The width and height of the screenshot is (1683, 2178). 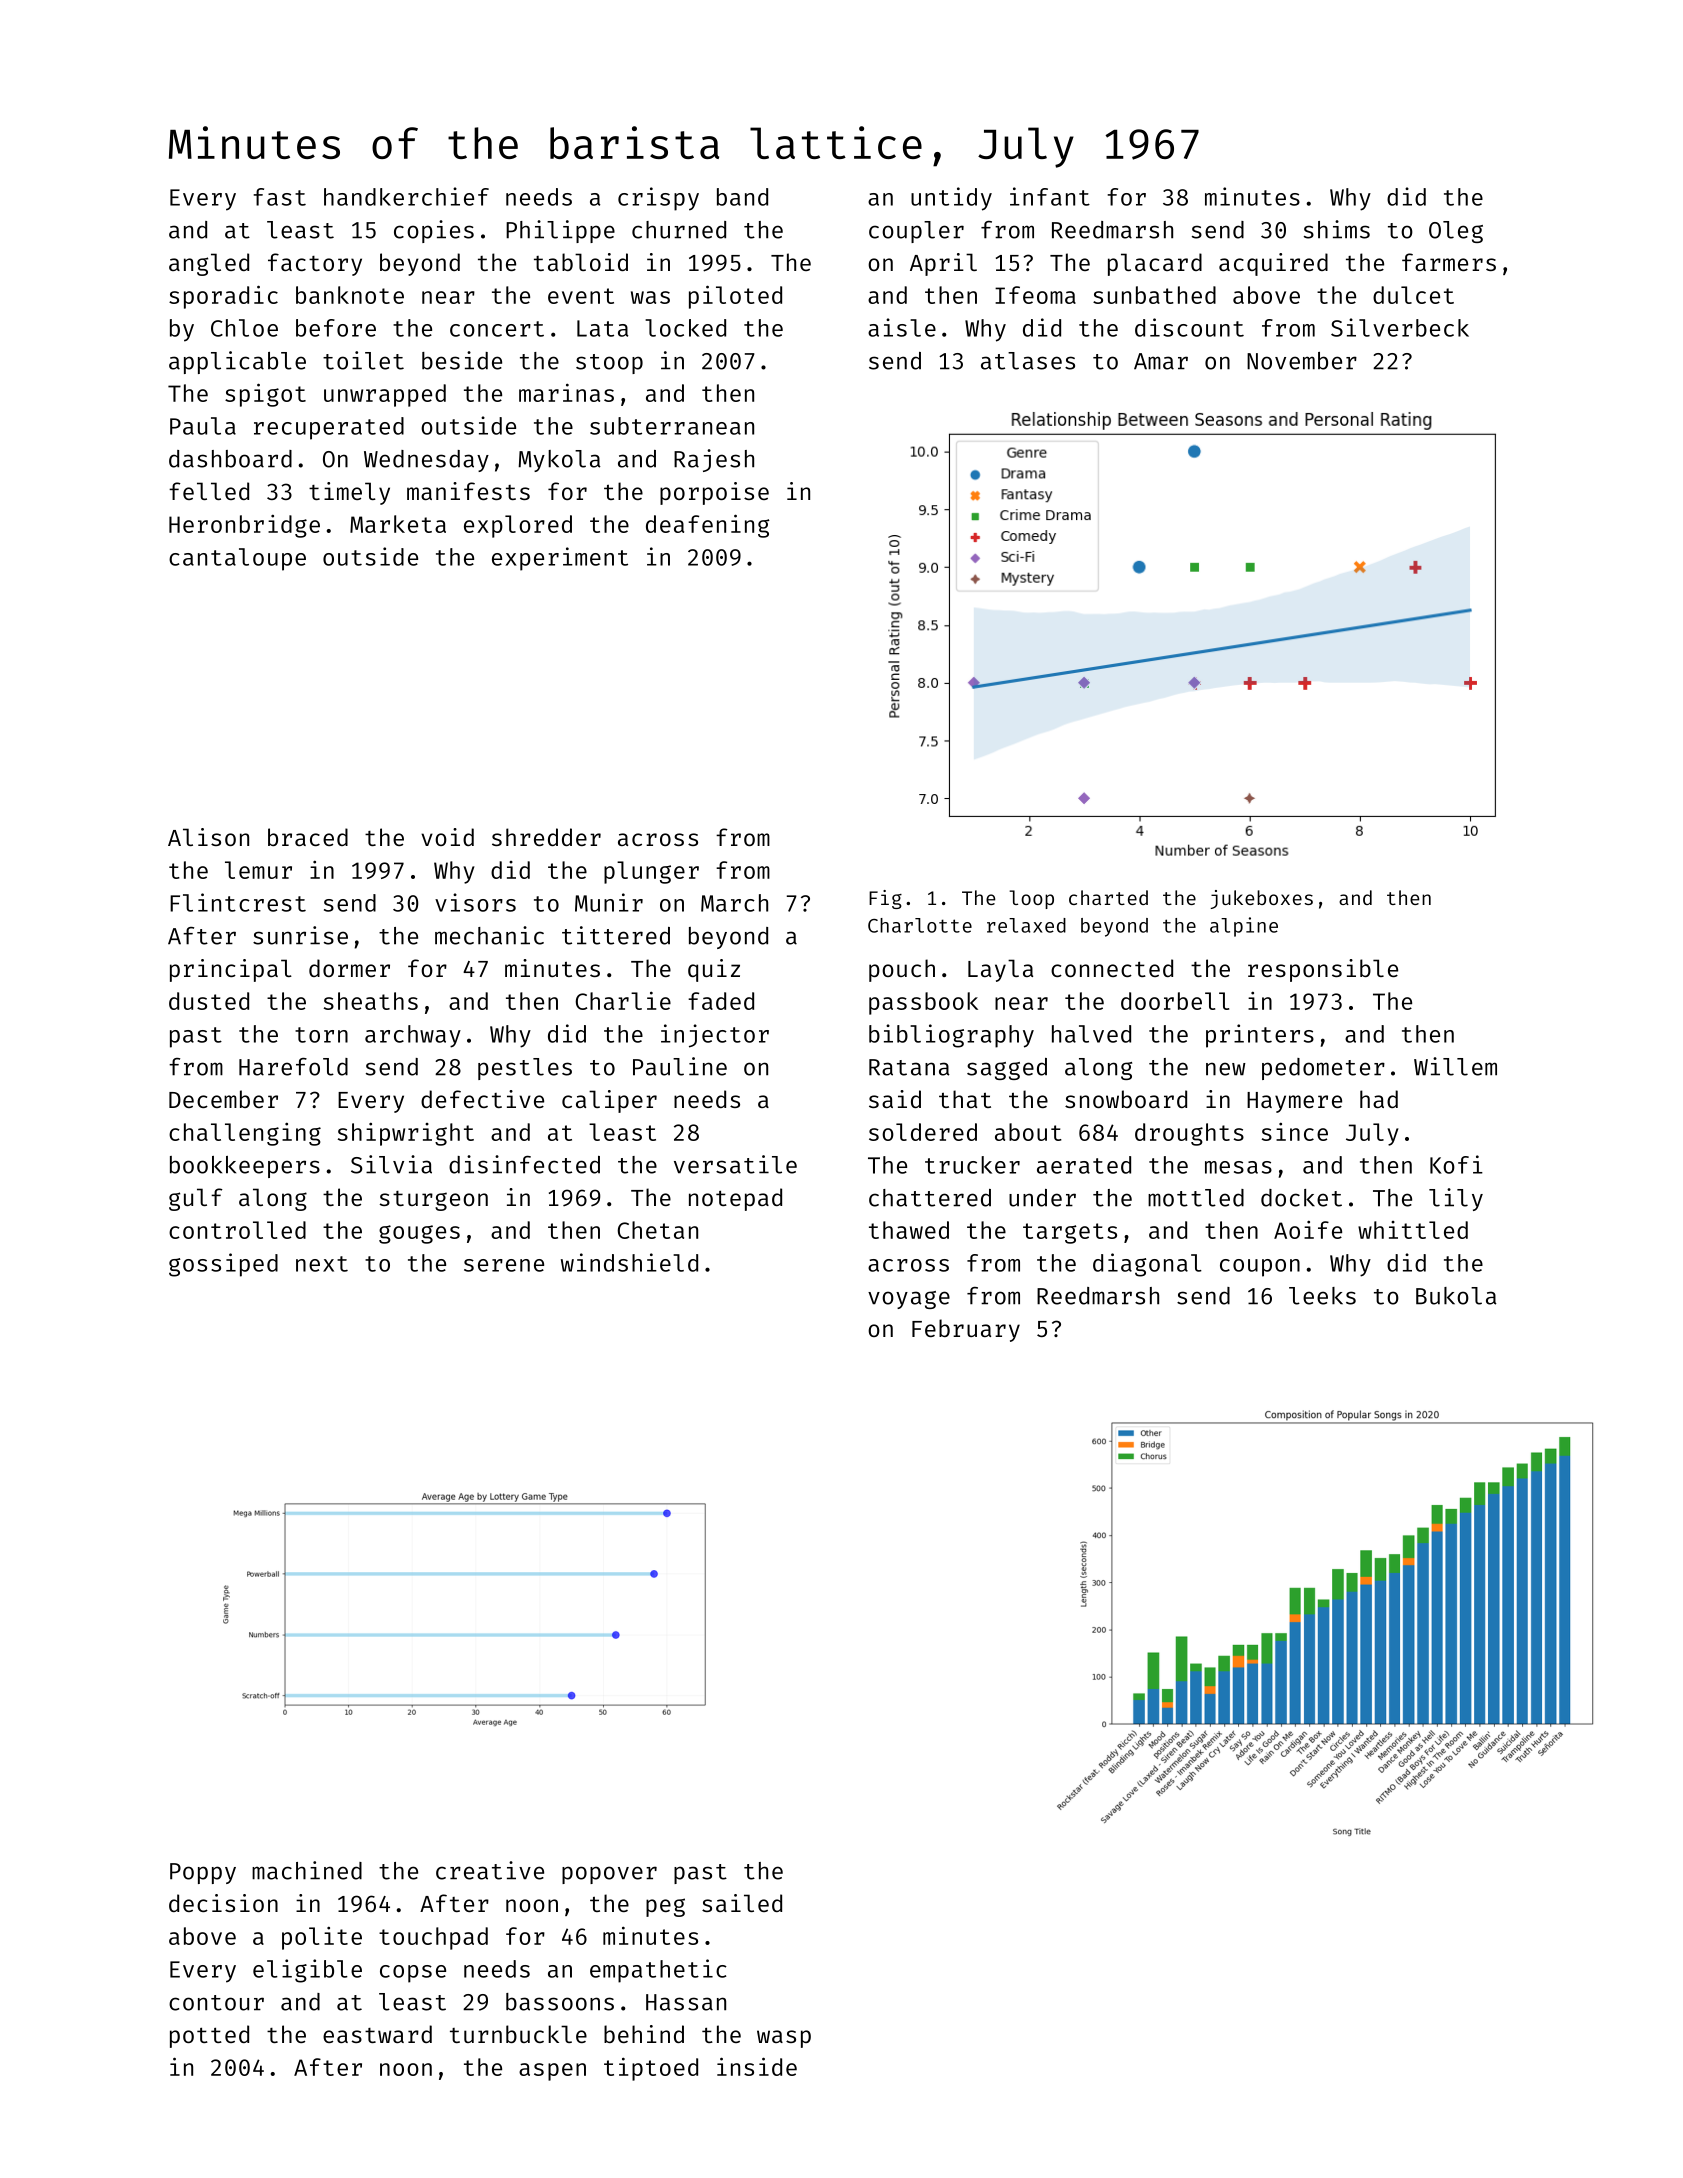 I want to click on next, so click(x=322, y=1264).
